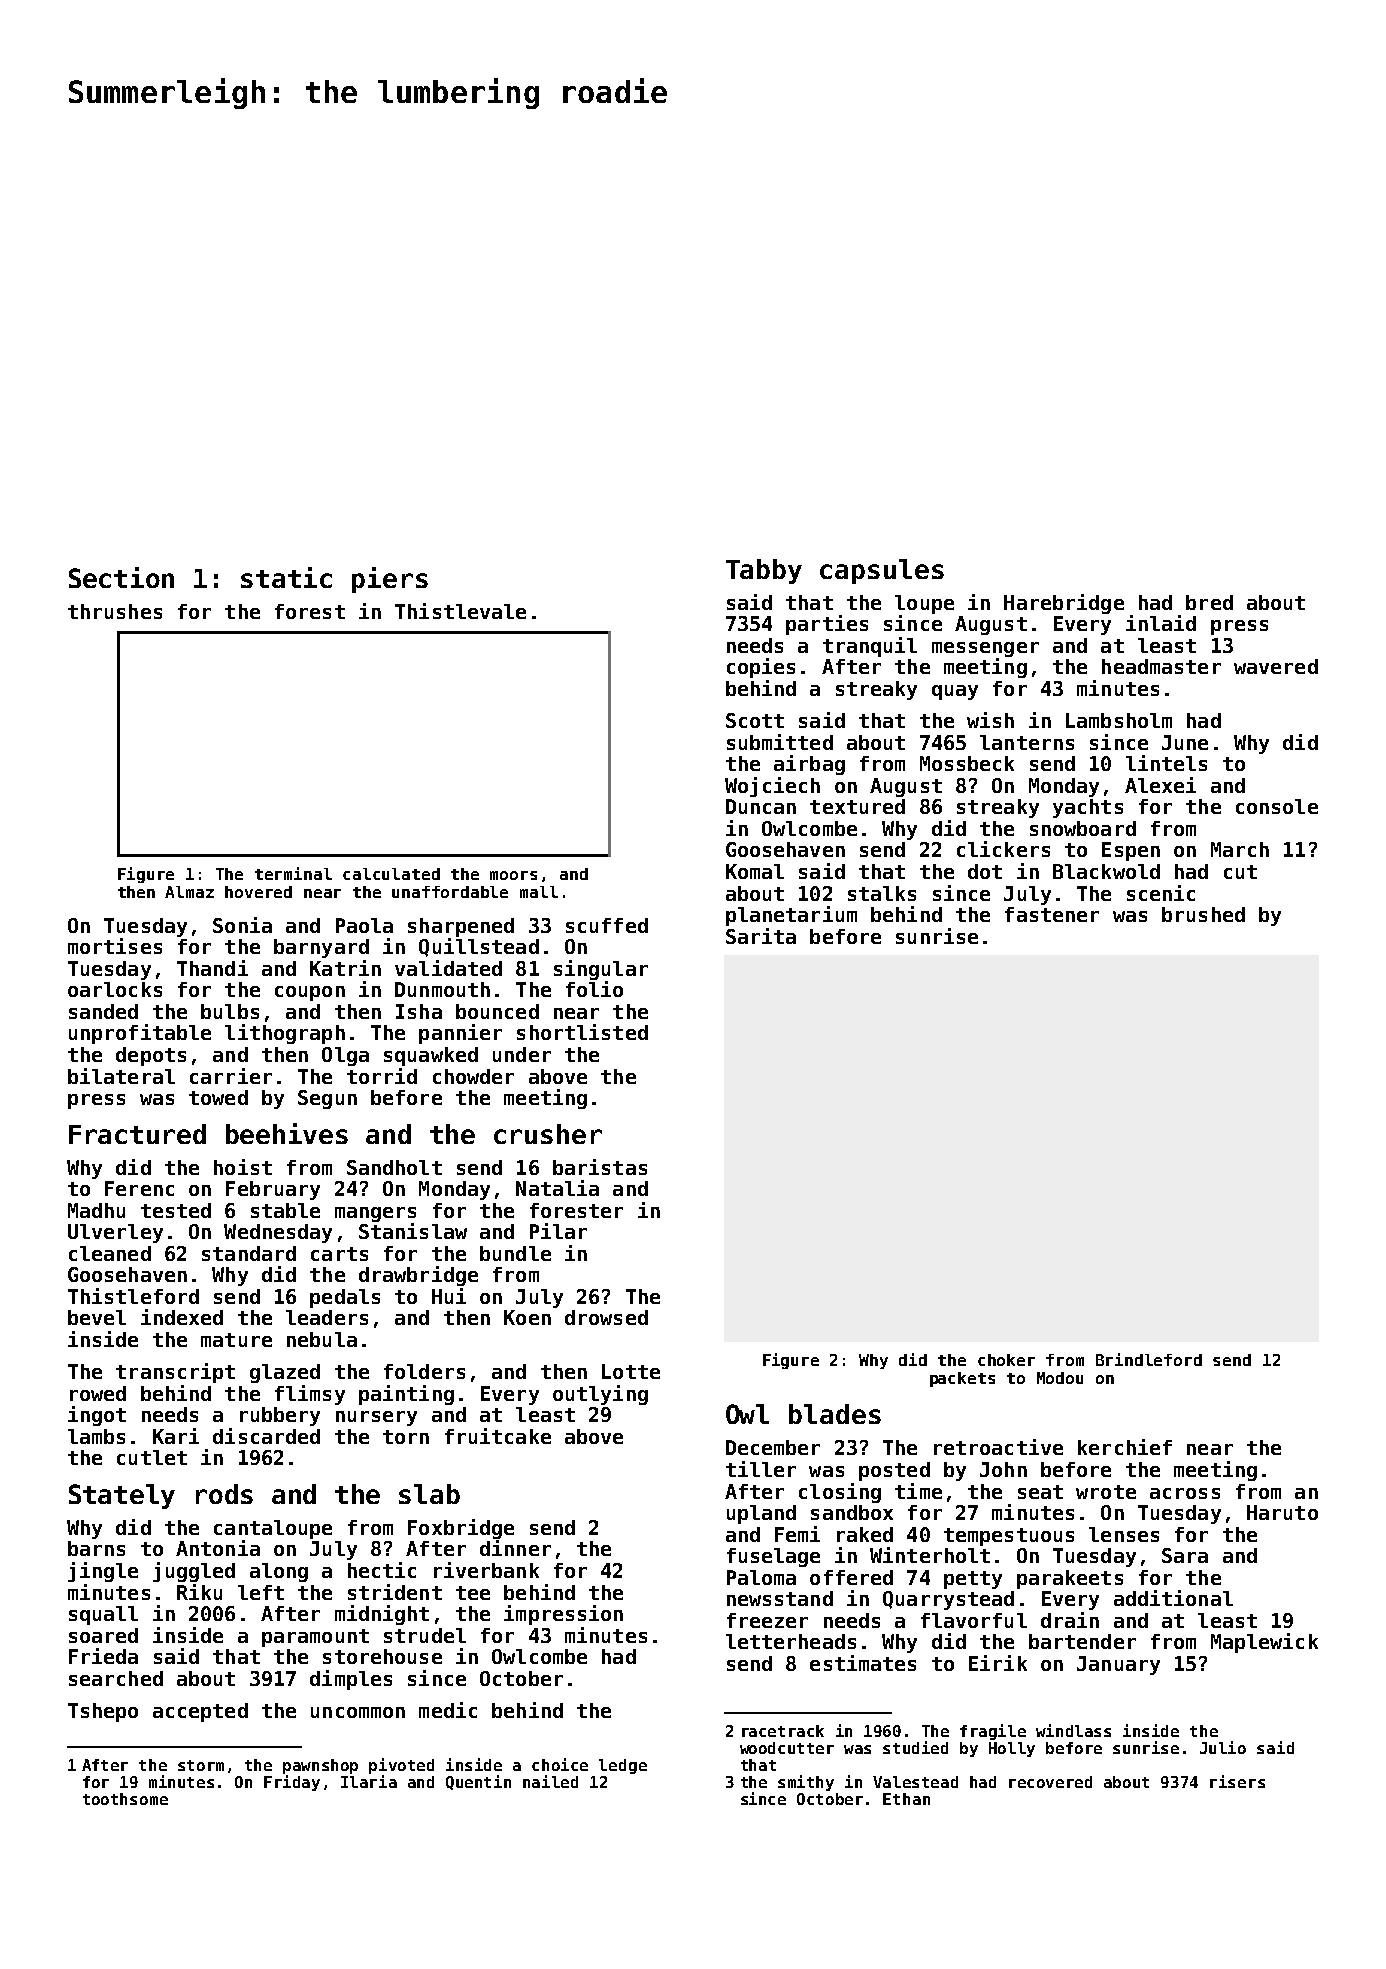 The height and width of the screenshot is (1969, 1386). What do you see at coordinates (600, 1395) in the screenshot?
I see `outlying` at bounding box center [600, 1395].
